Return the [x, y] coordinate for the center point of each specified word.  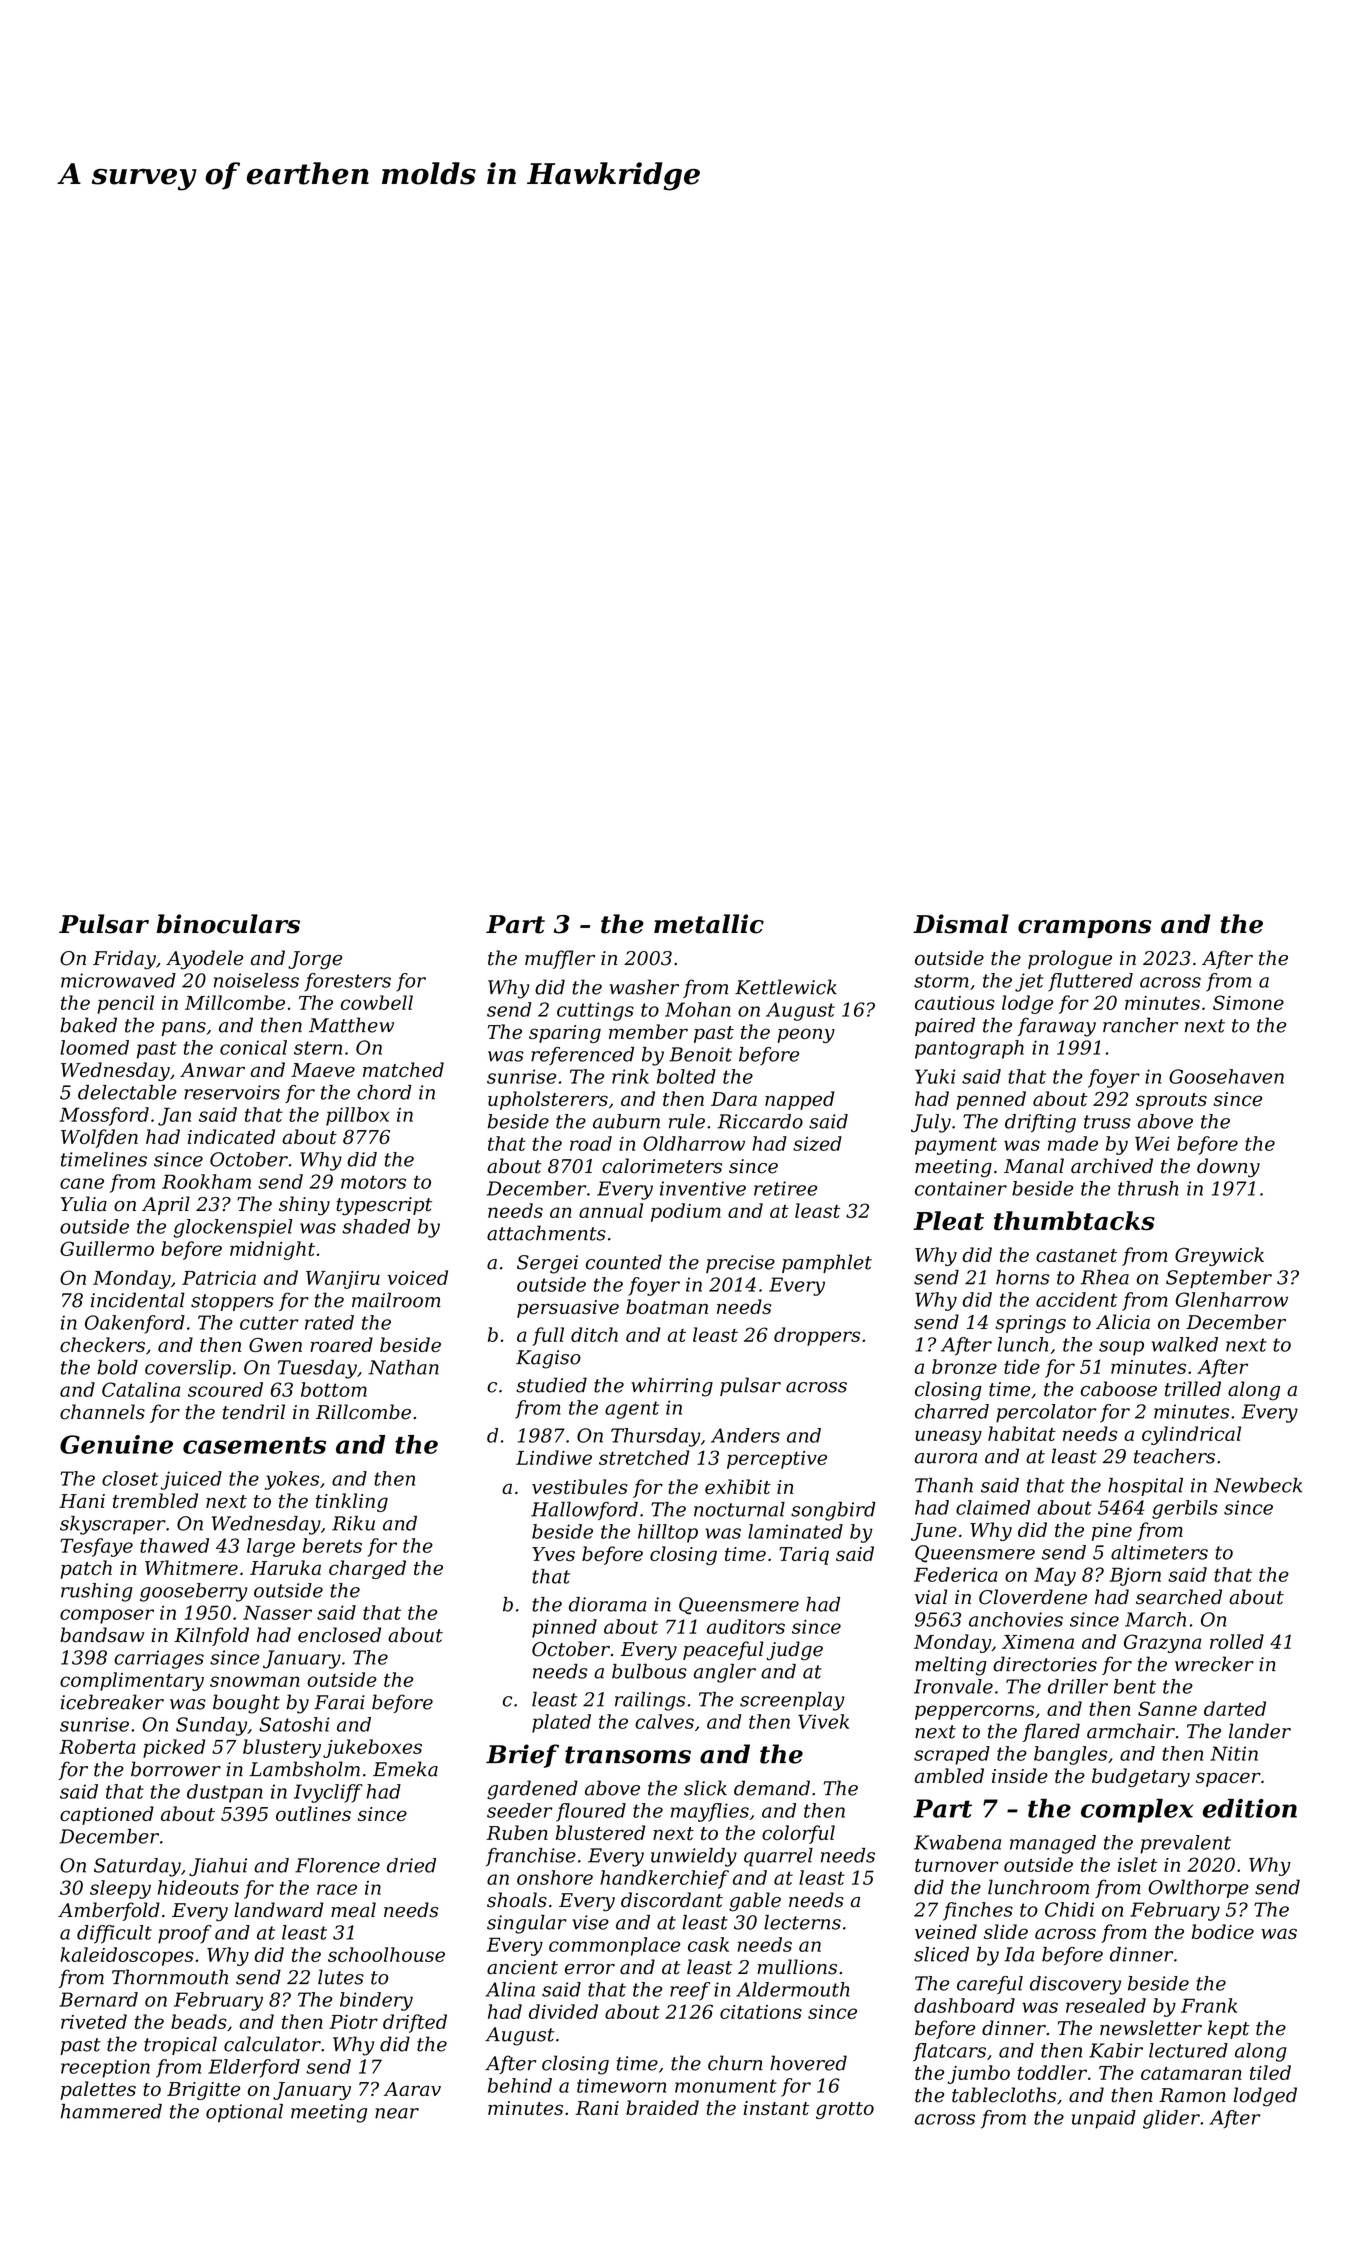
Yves [553, 1554]
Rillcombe [363, 1412]
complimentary [132, 1681]
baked [88, 1025]
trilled [1193, 1389]
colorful [798, 1834]
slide [1006, 1931]
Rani [597, 2108]
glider [1171, 2119]
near [397, 2113]
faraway [1057, 1027]
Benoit [700, 1054]
